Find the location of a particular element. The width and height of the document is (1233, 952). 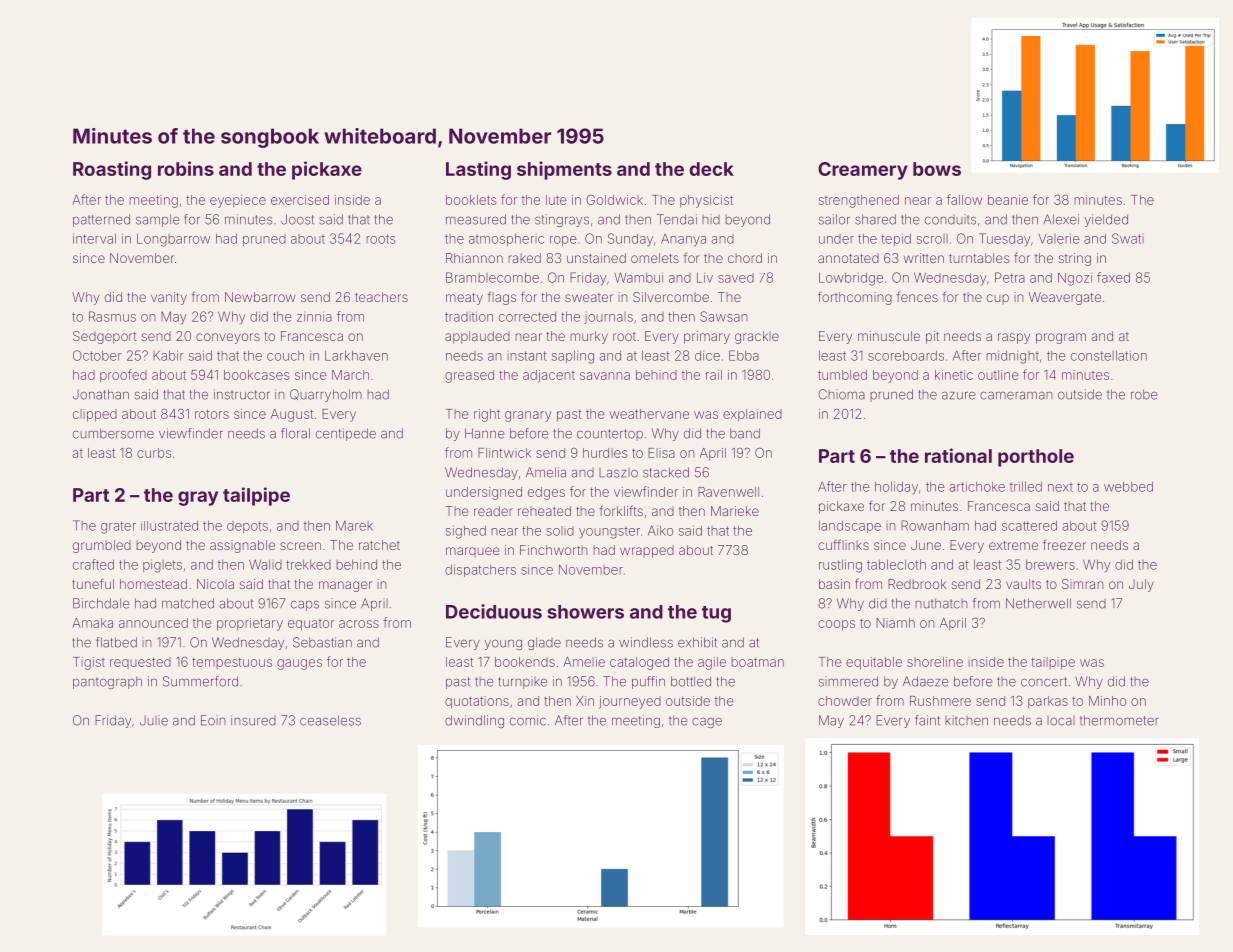

Julie is located at coordinates (154, 720).
